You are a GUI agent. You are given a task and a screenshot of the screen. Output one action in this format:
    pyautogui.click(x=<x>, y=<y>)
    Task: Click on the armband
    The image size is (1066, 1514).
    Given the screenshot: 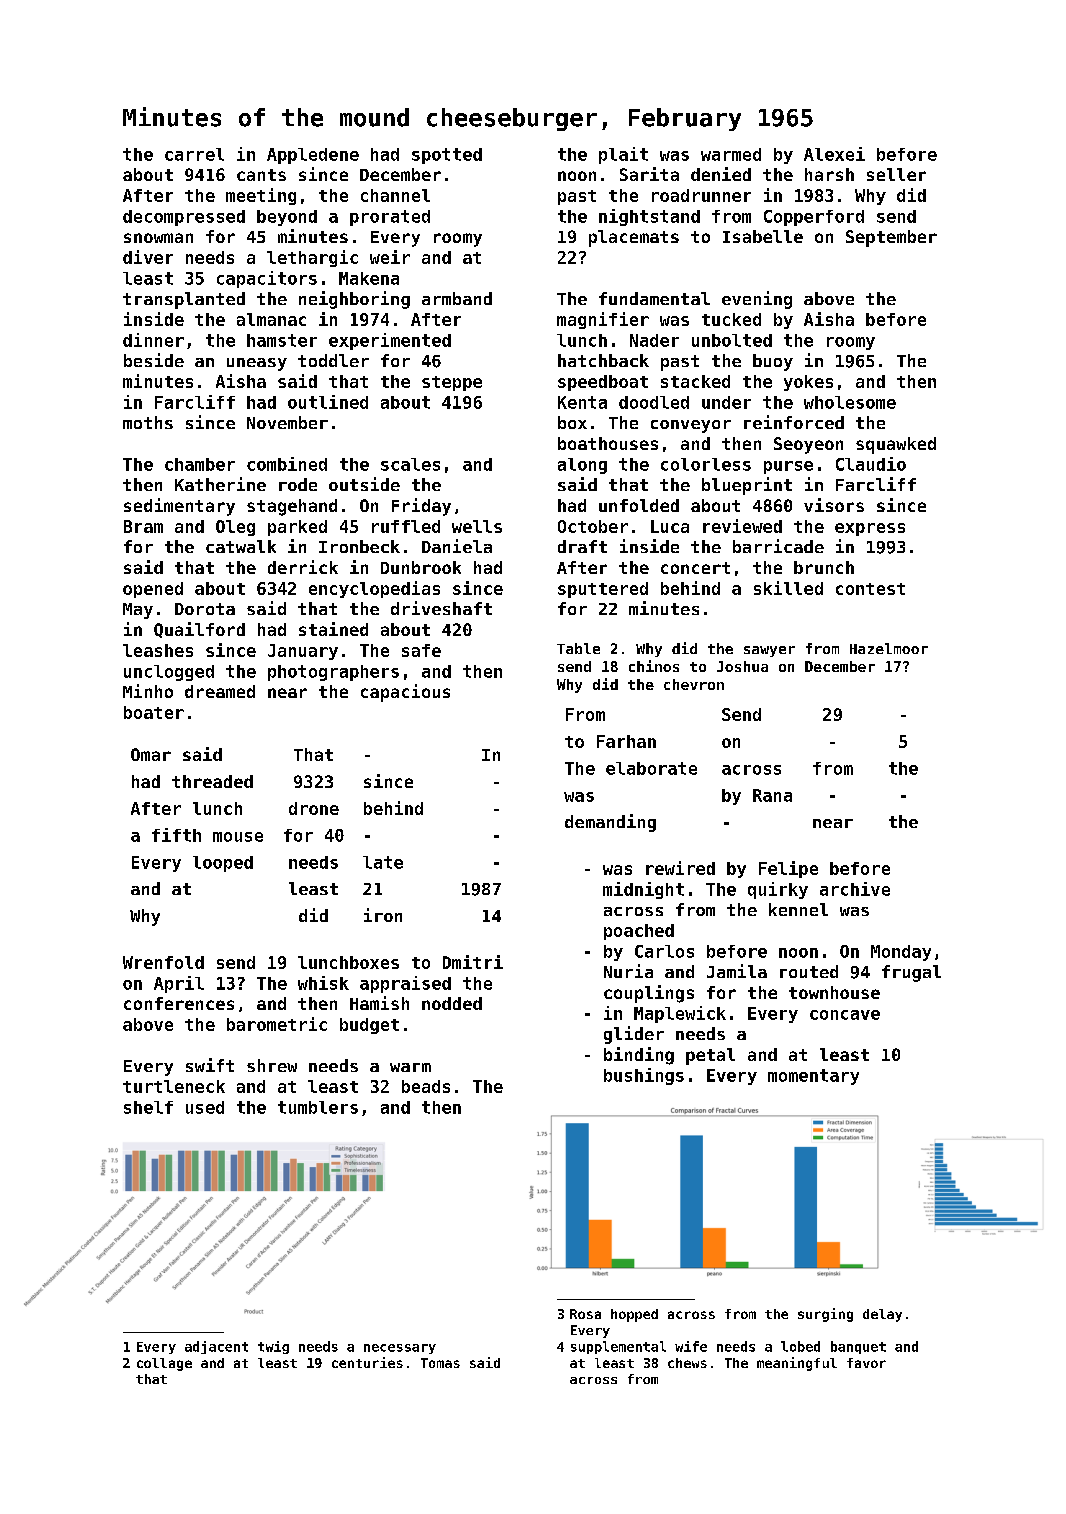 What is the action you would take?
    pyautogui.click(x=457, y=298)
